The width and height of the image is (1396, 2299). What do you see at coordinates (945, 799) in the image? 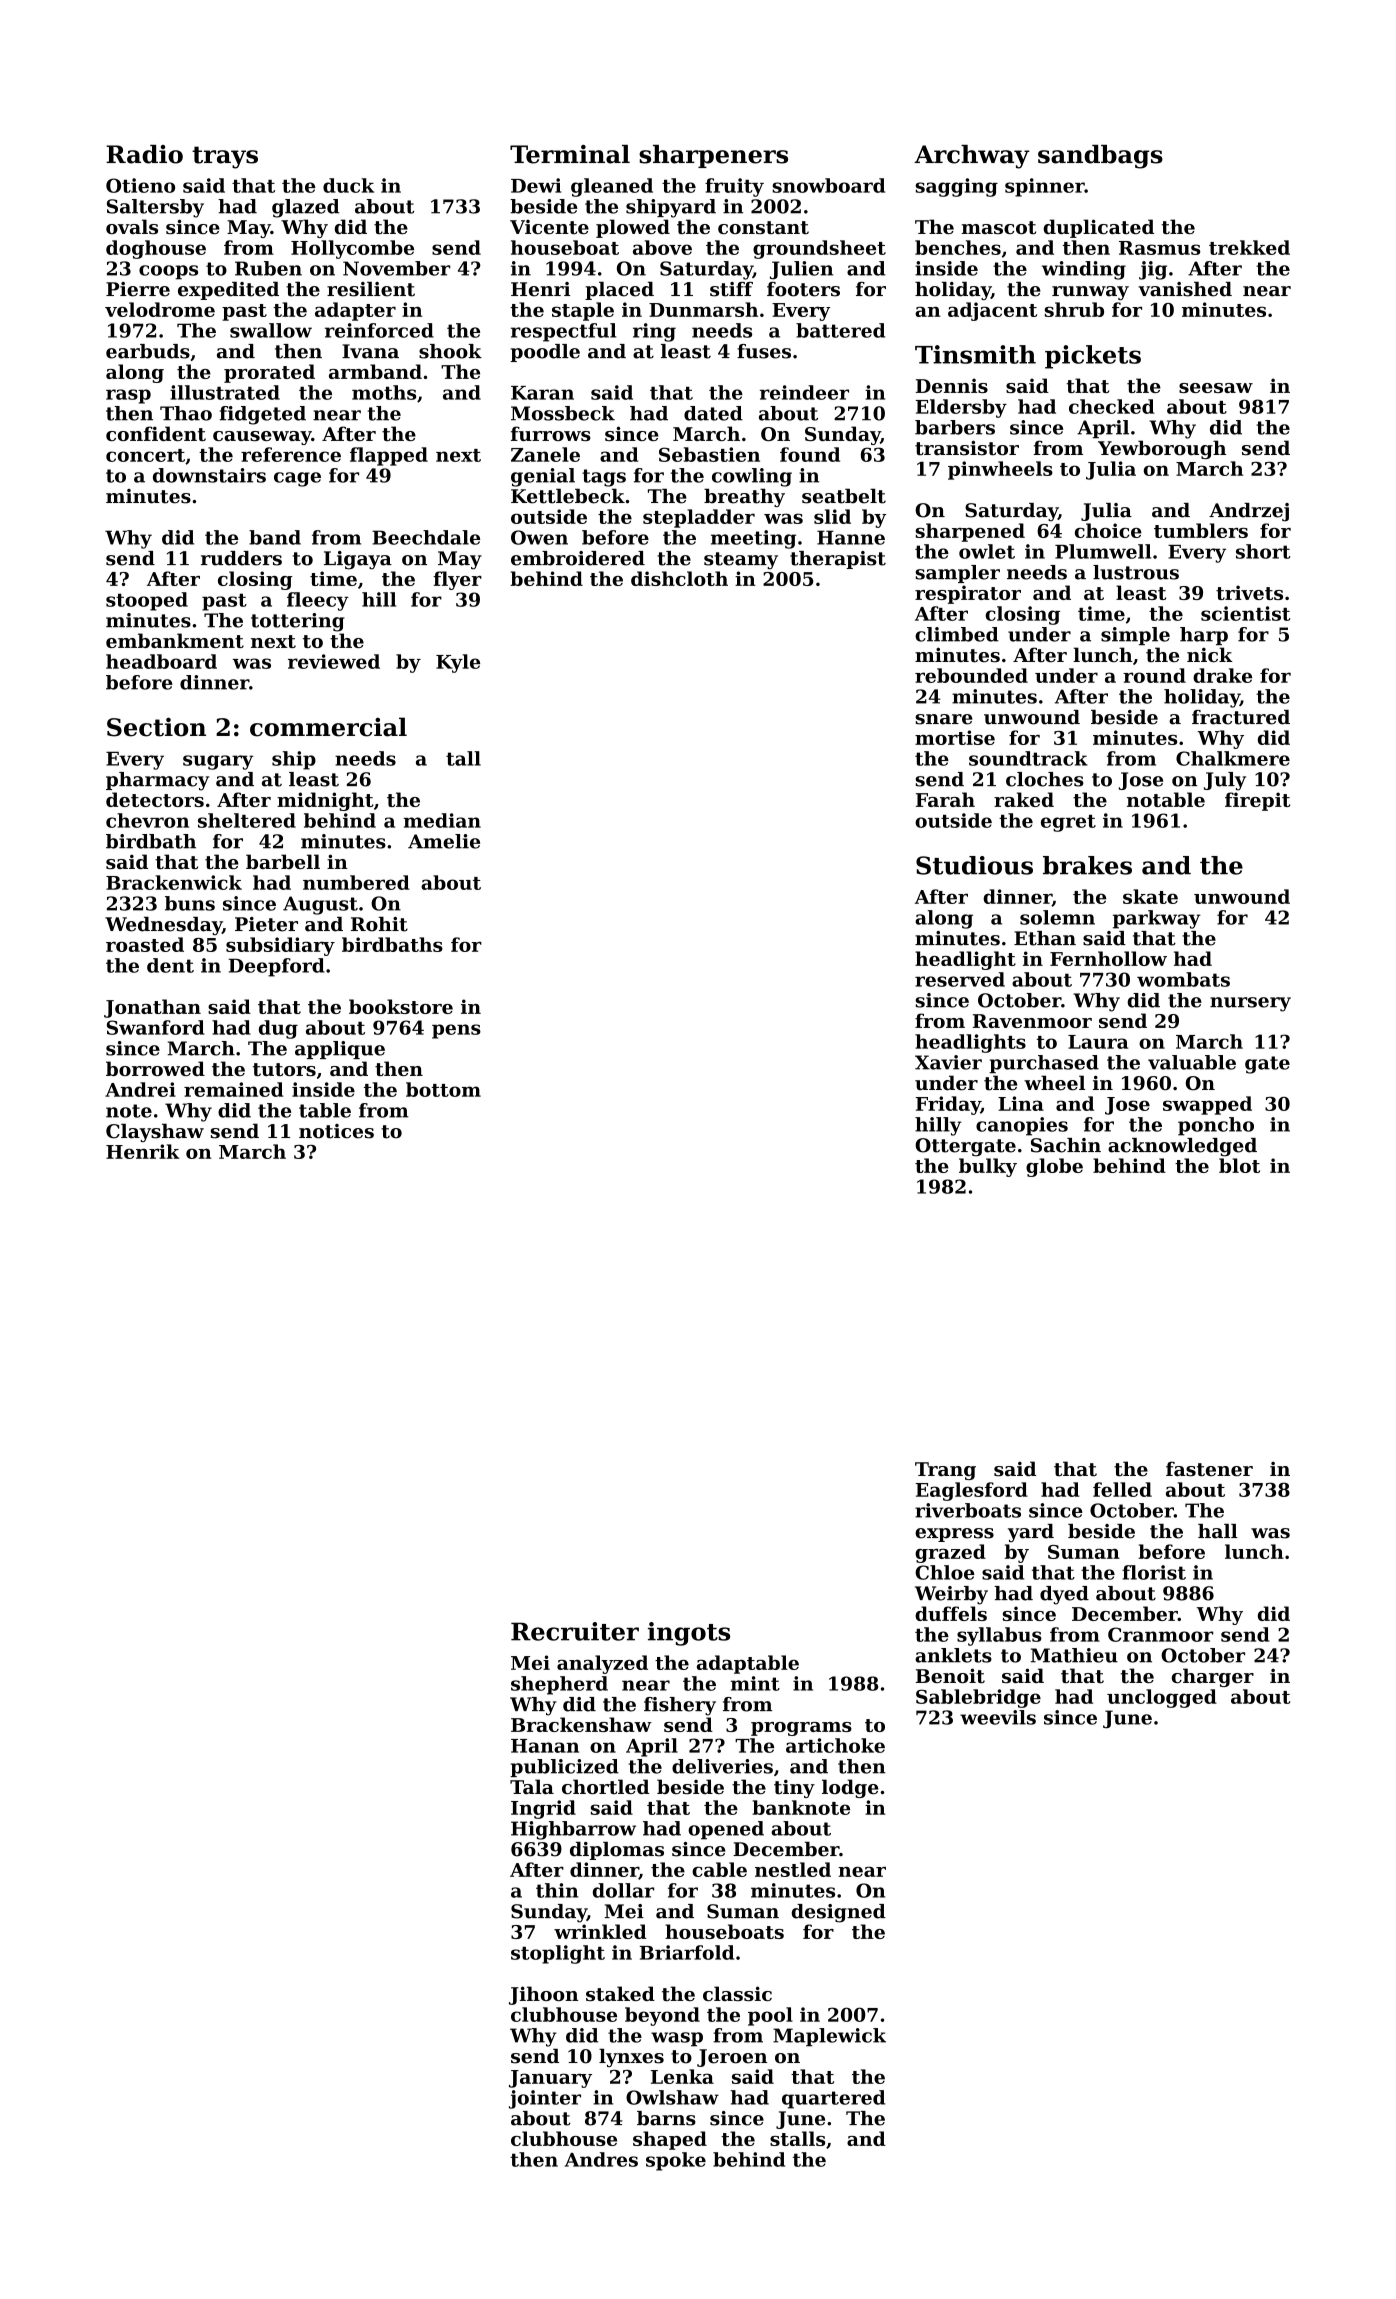
I see `Farah` at bounding box center [945, 799].
